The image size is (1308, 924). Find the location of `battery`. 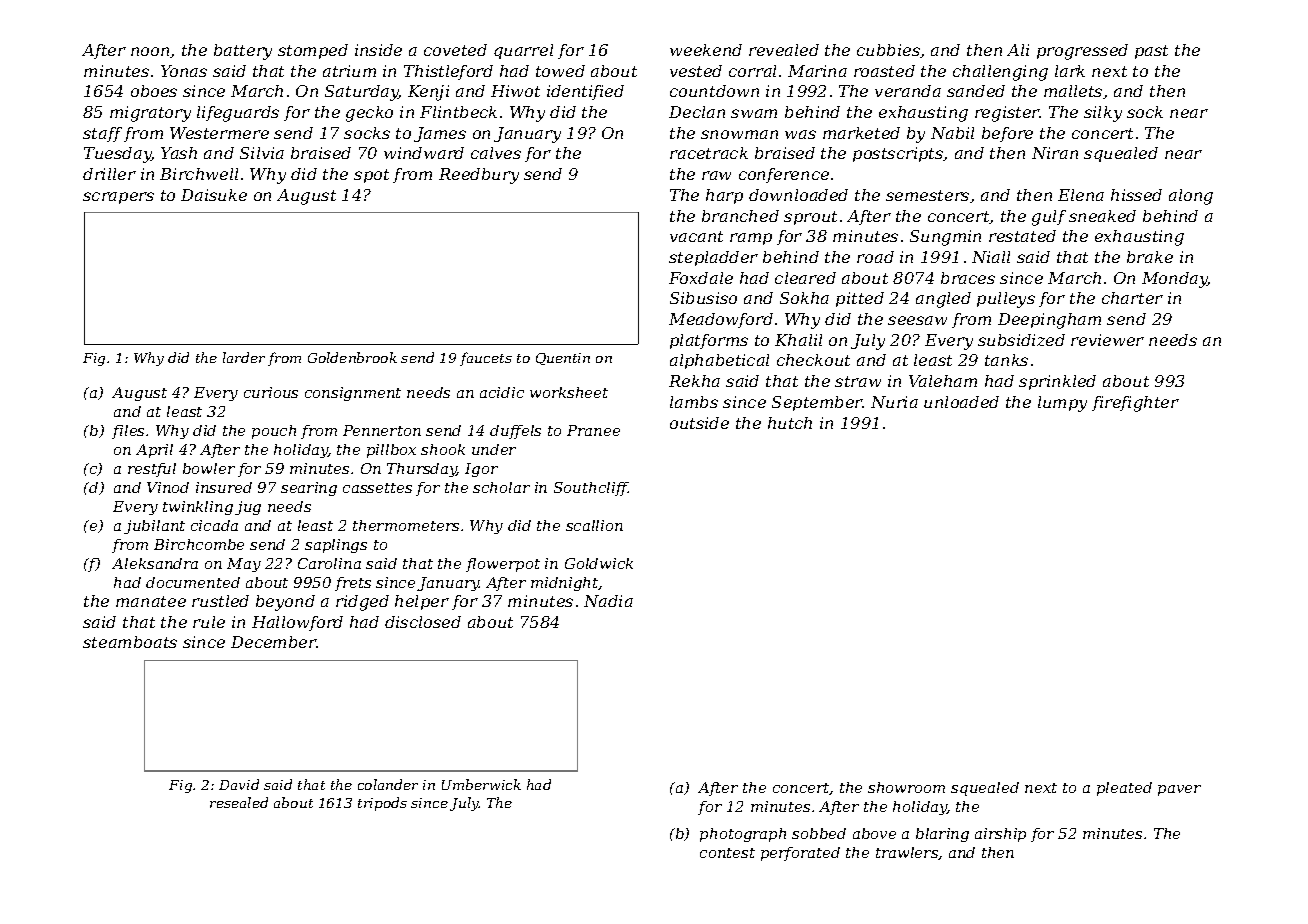

battery is located at coordinates (243, 52).
